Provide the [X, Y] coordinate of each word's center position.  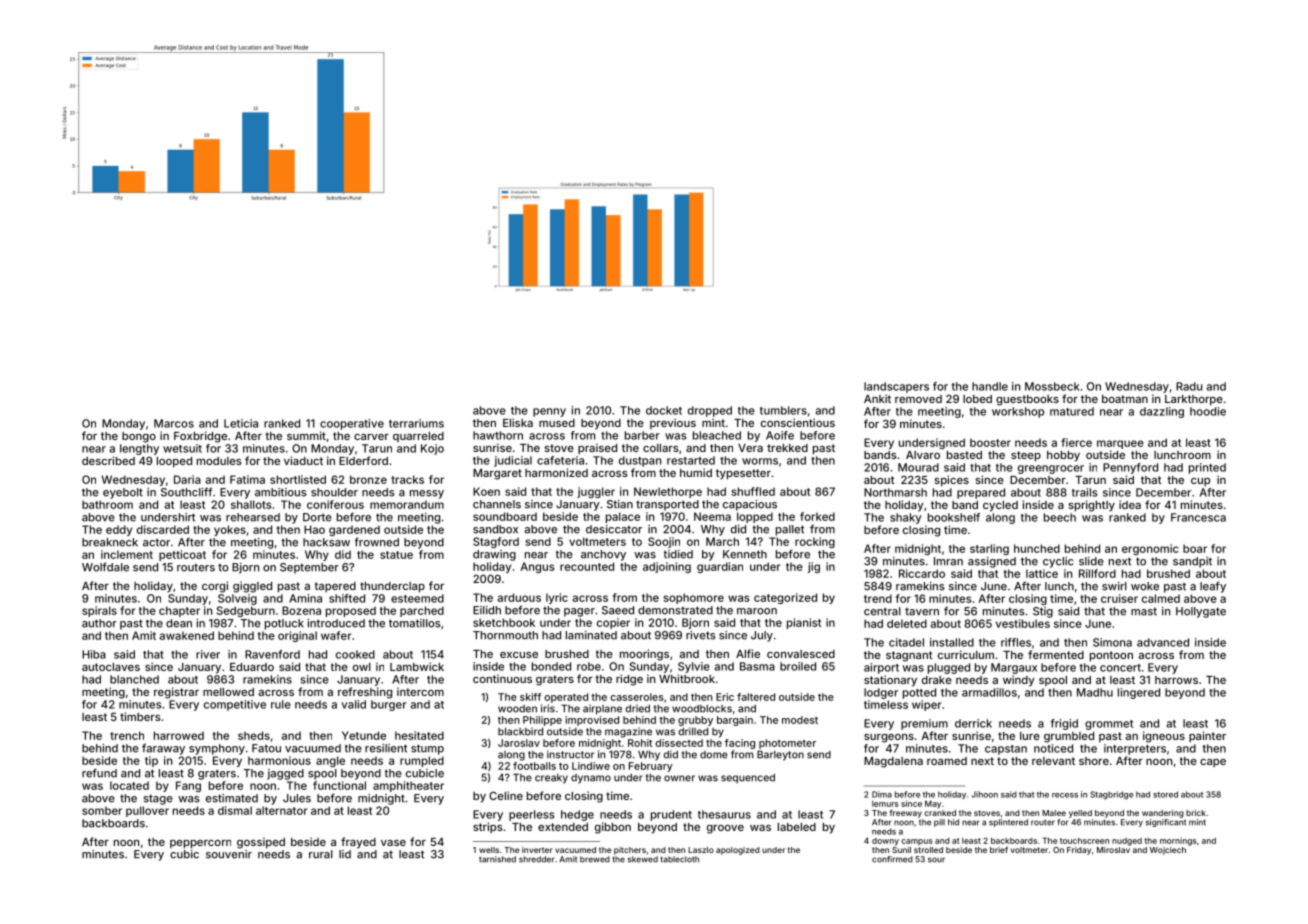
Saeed [618, 610]
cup [1200, 482]
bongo [139, 437]
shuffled [753, 491]
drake [937, 680]
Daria [187, 479]
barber [642, 435]
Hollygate [1201, 612]
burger [389, 705]
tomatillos [415, 623]
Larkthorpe [1194, 400]
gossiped [261, 843]
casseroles [637, 697]
